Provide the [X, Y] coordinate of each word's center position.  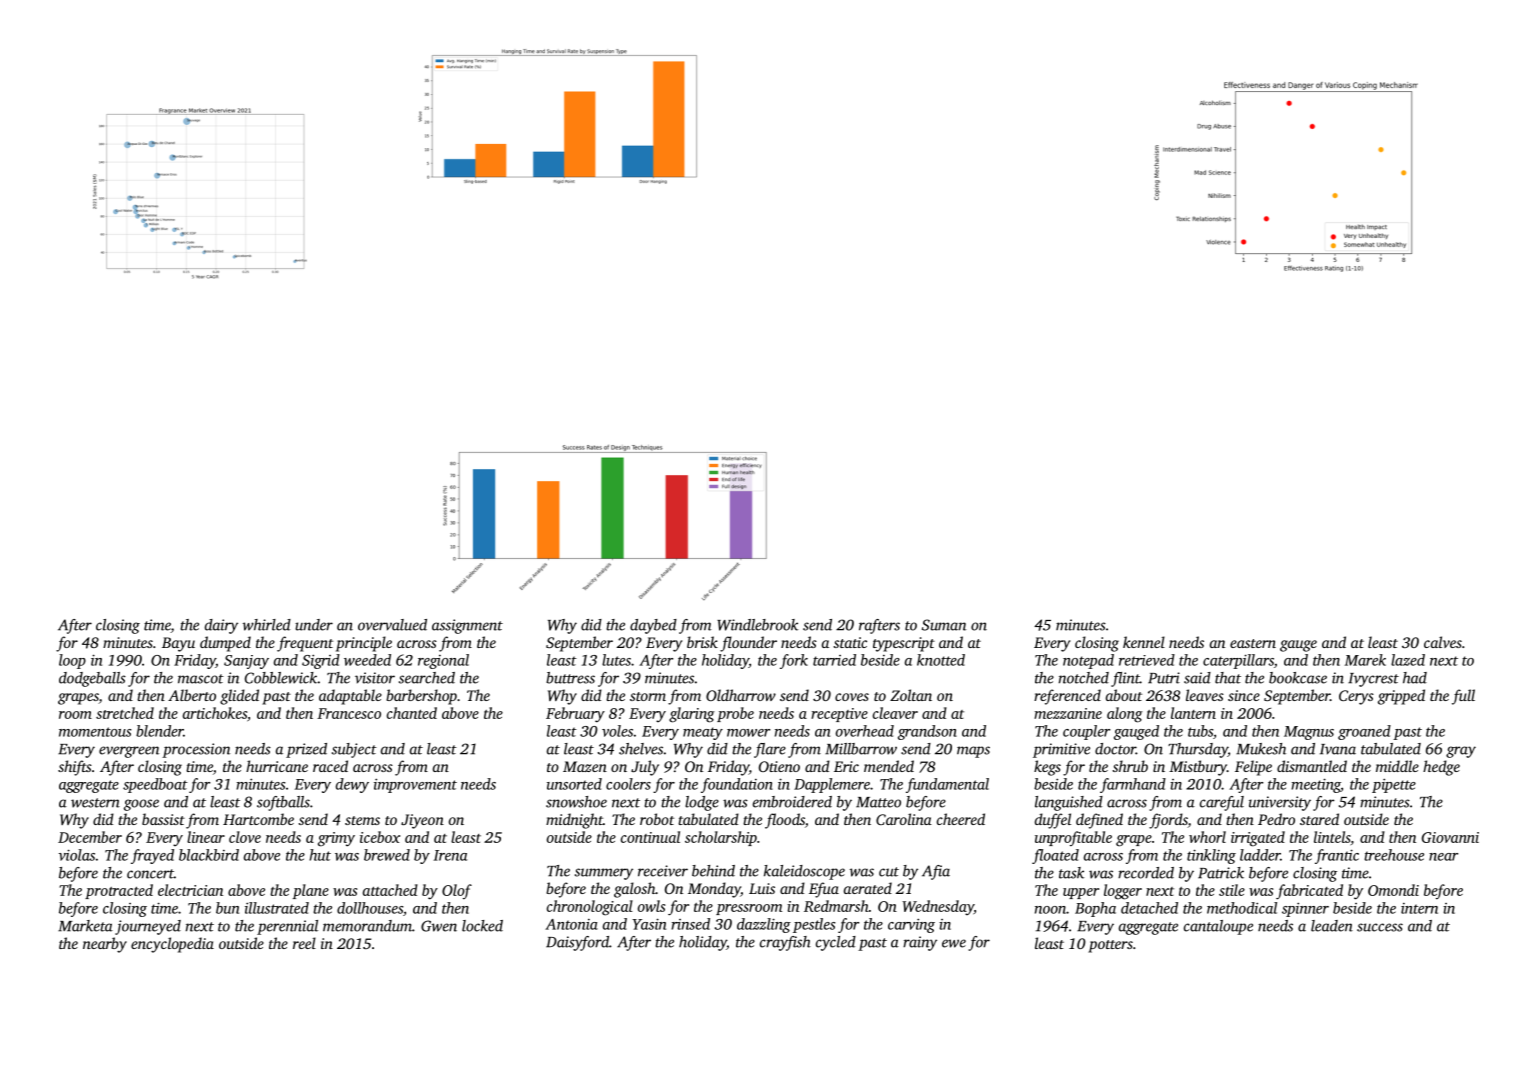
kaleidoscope [804, 872]
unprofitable [1073, 838]
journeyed [148, 927]
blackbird [209, 855]
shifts [75, 768]
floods [785, 821]
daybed [653, 626]
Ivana [1338, 749]
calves [1443, 642]
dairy [221, 626]
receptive [839, 715]
